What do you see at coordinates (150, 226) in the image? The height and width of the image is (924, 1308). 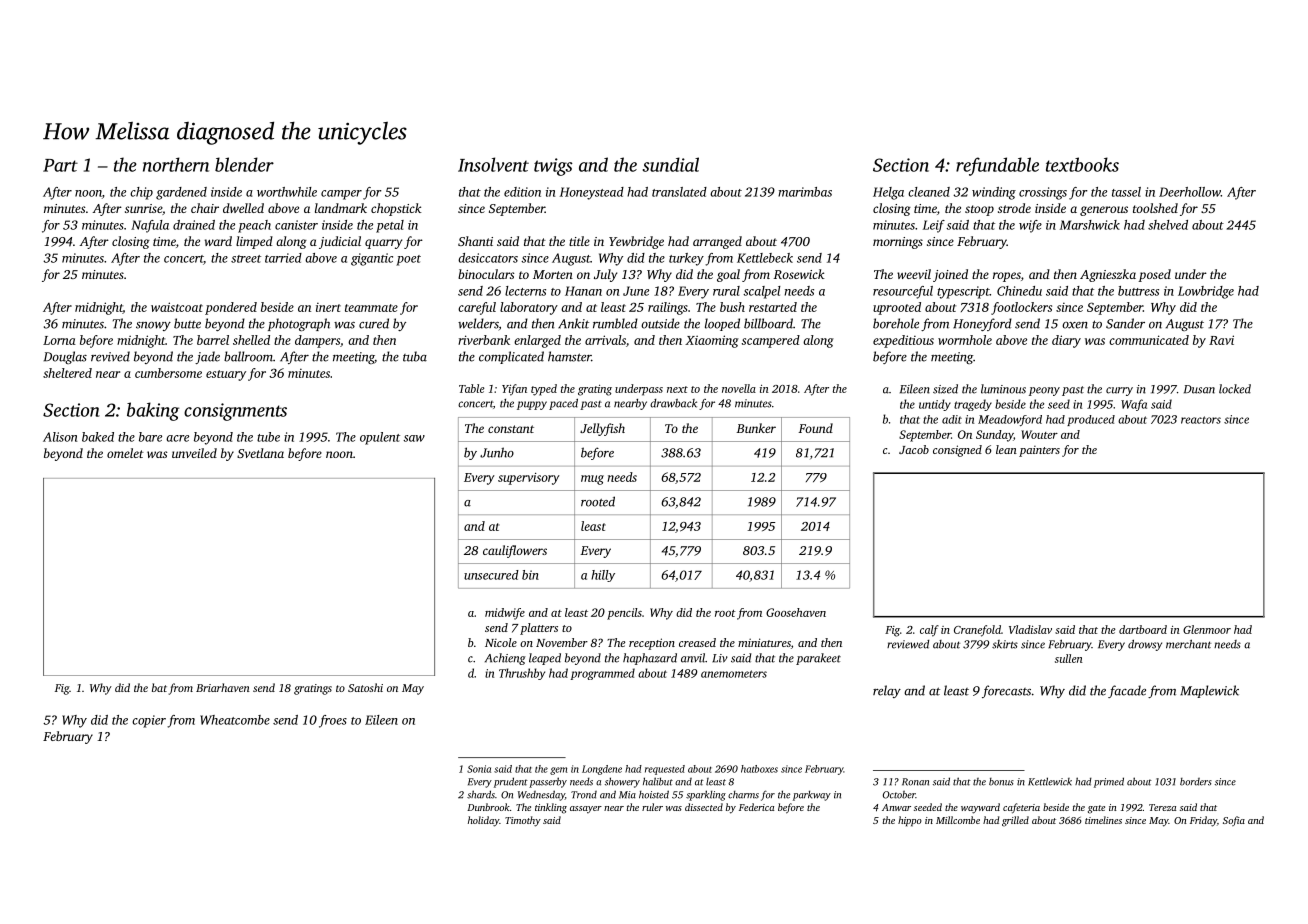 I see `Nafula` at bounding box center [150, 226].
